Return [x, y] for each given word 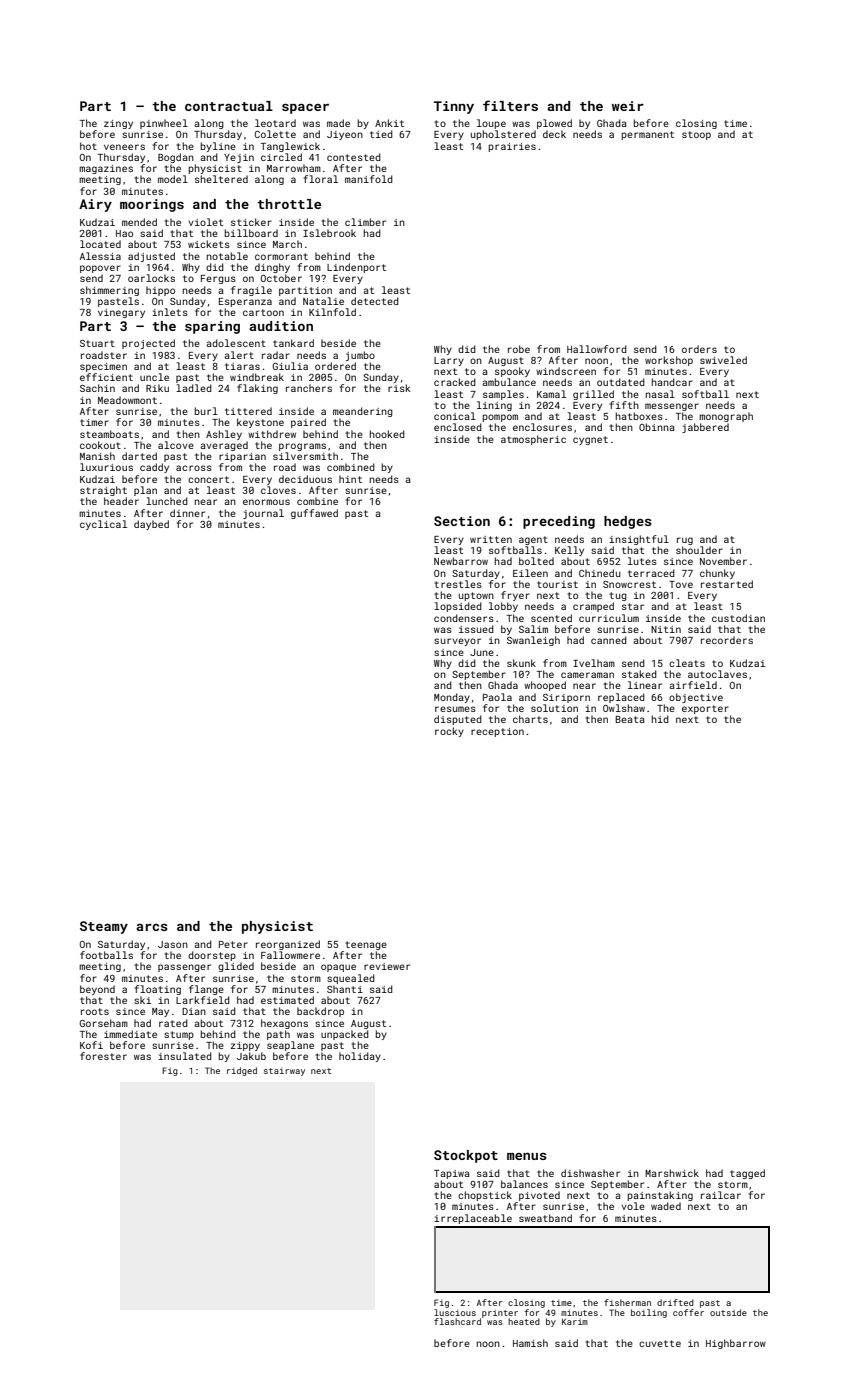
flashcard [457, 1321]
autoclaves [717, 674]
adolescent [236, 343]
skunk [521, 663]
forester [103, 1056]
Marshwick [672, 1173]
